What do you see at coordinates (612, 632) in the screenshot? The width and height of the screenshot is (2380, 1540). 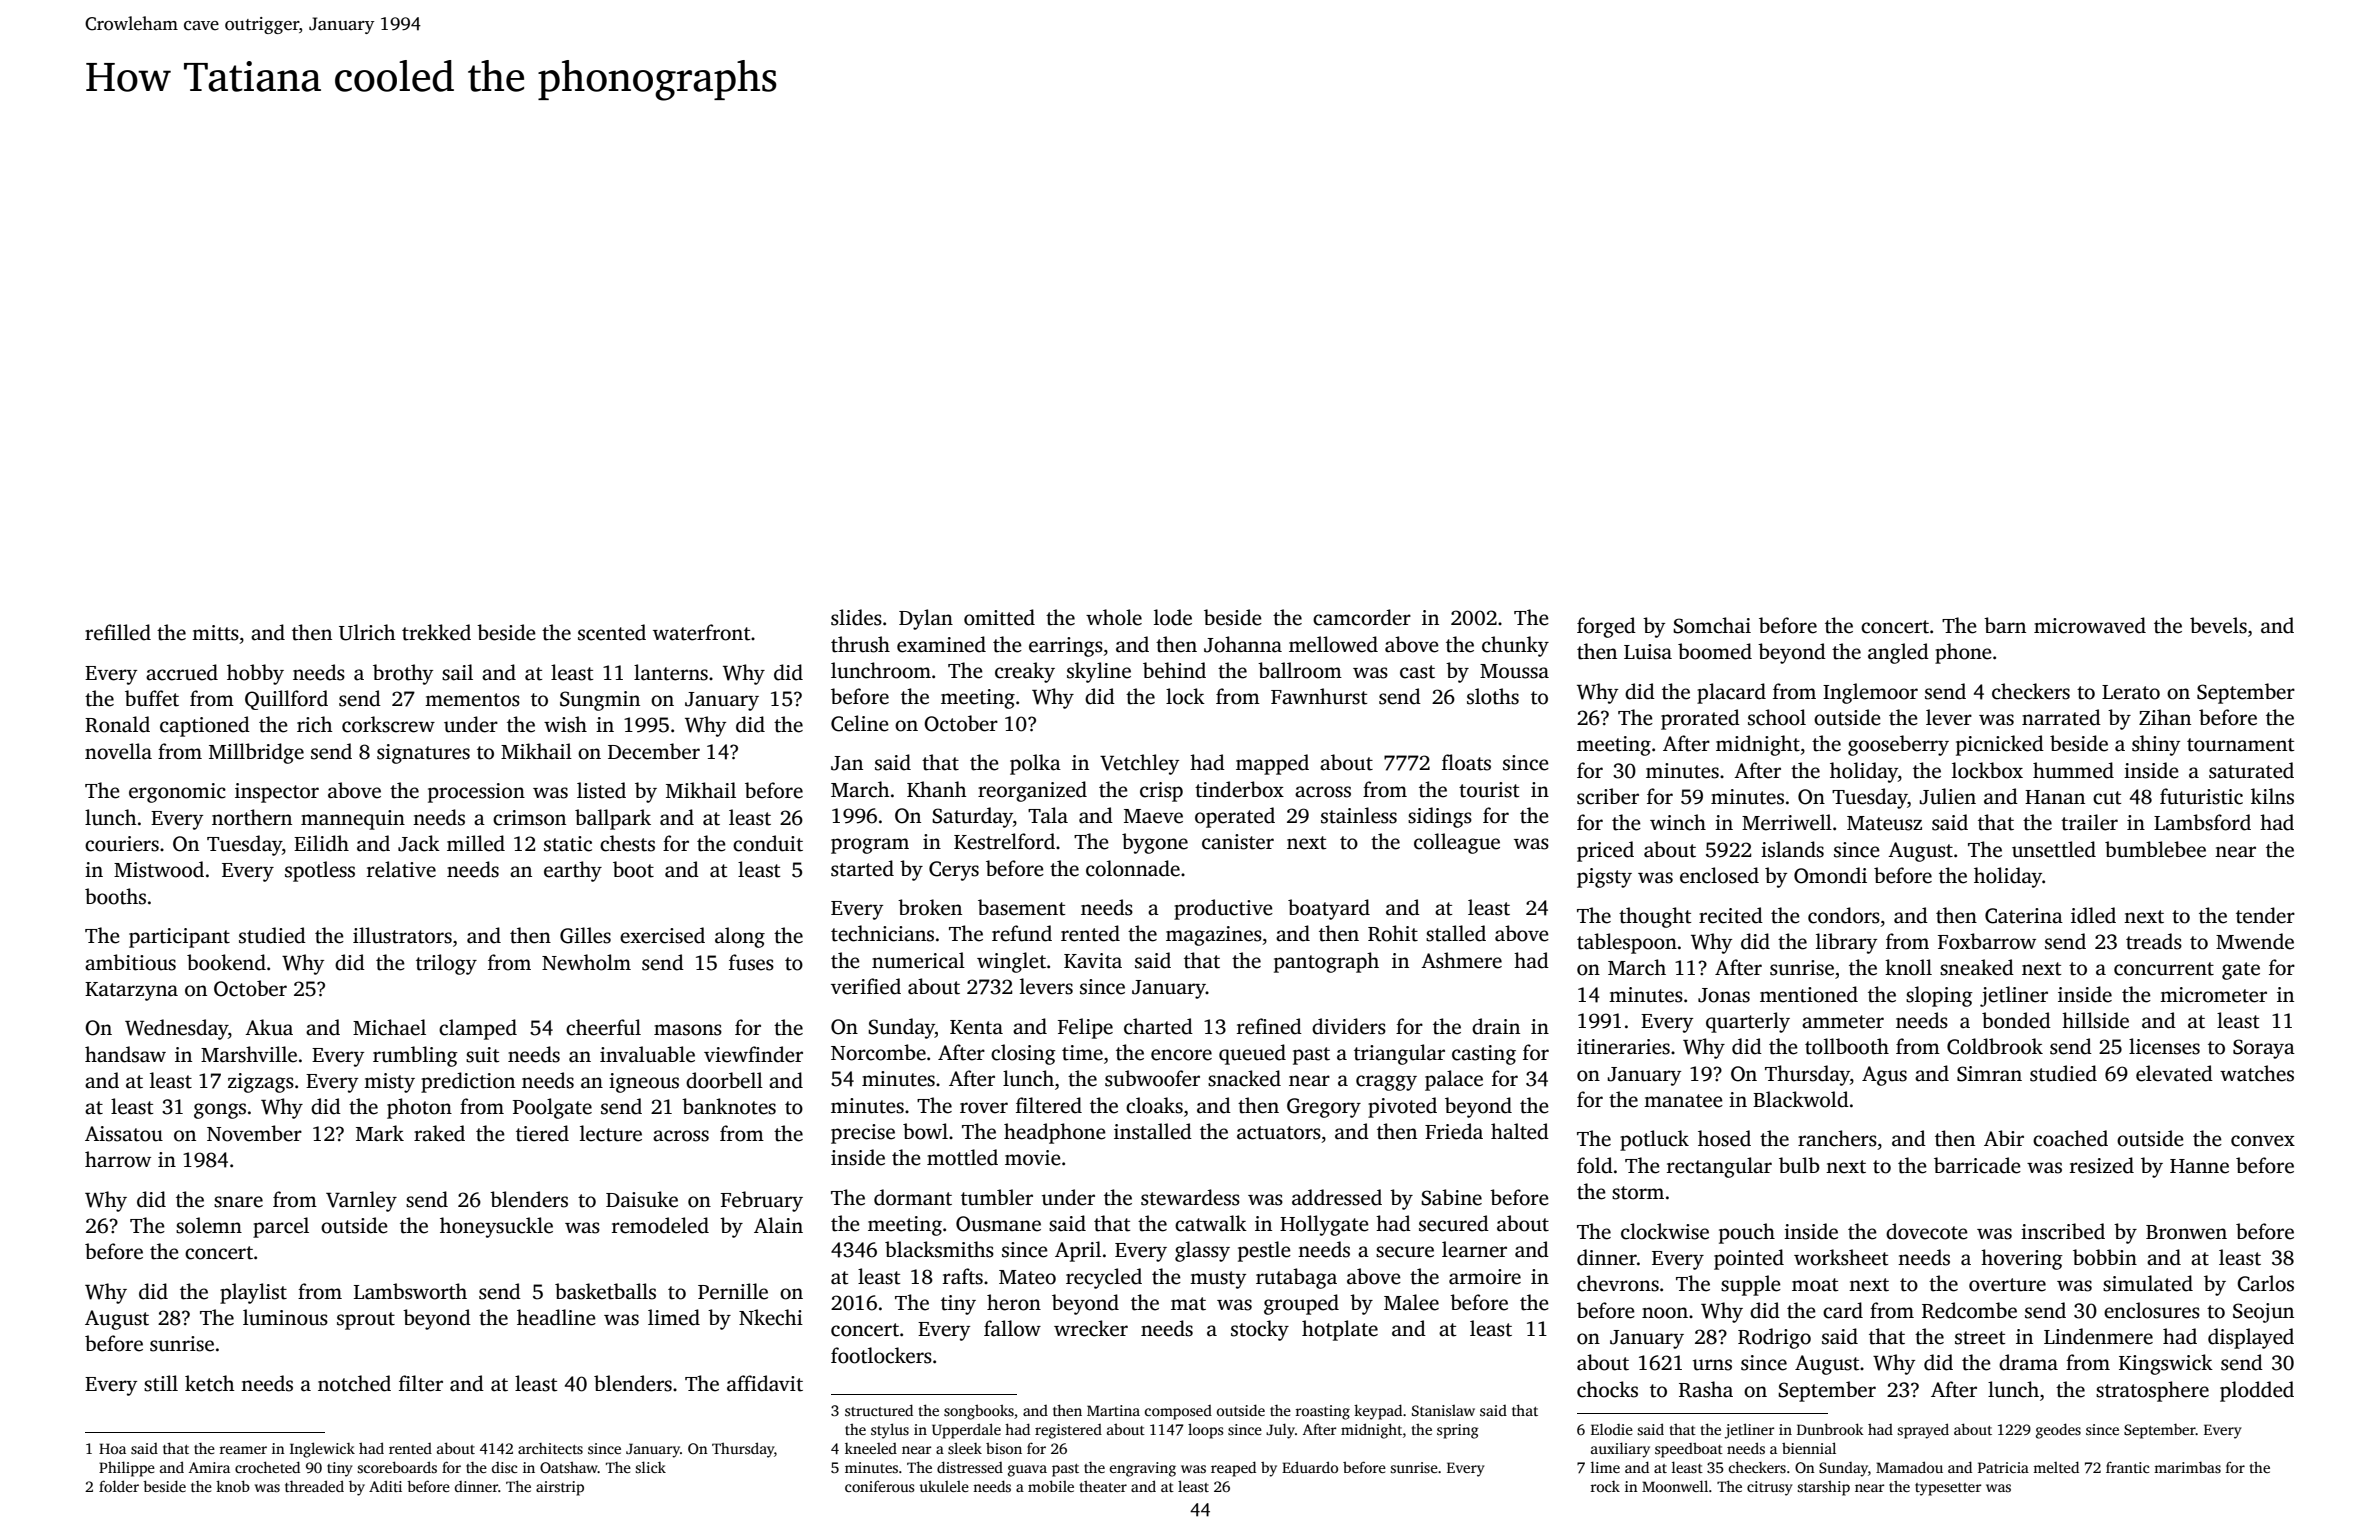 I see `scented` at bounding box center [612, 632].
